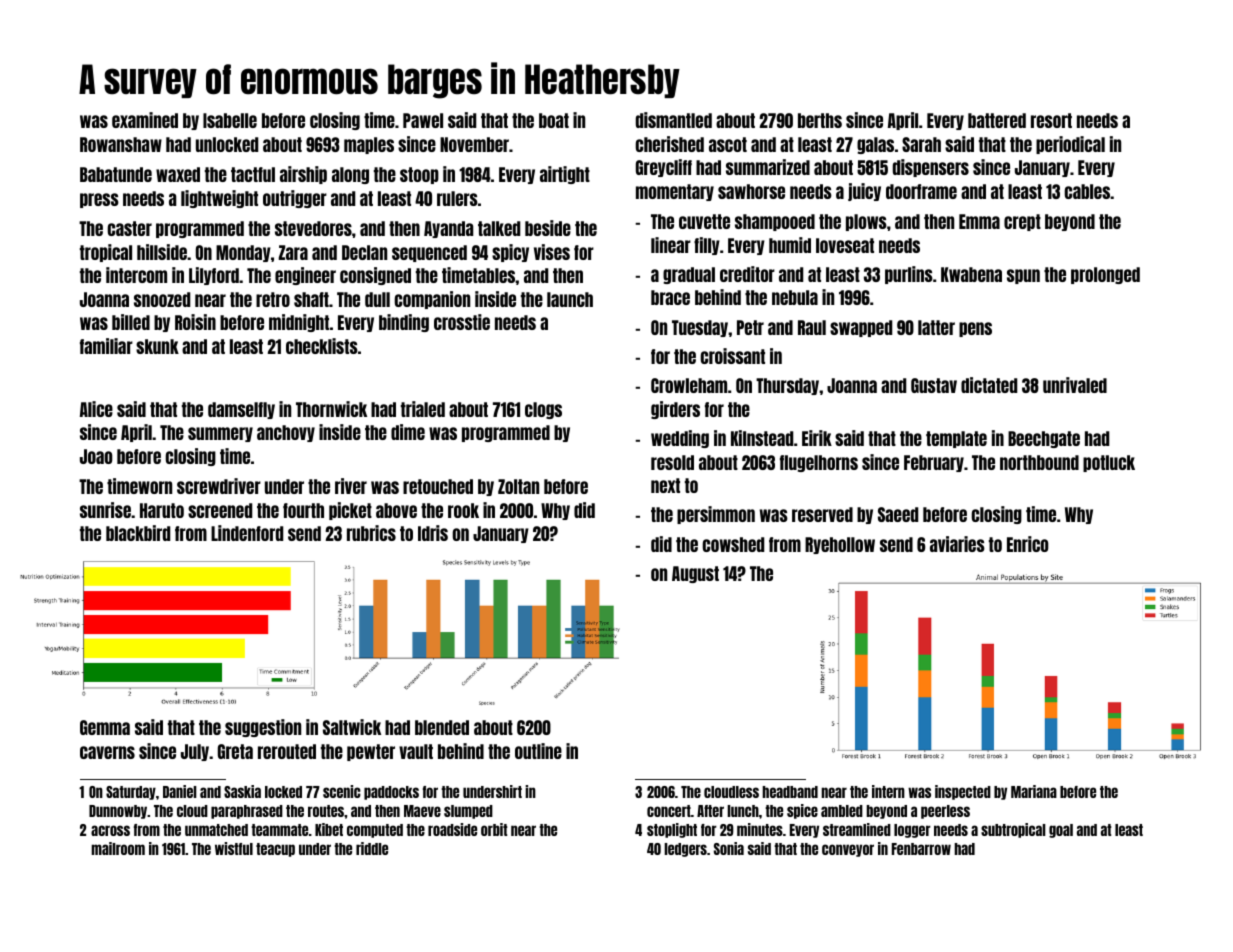 The height and width of the screenshot is (952, 1233). I want to click on cables, so click(1087, 191).
